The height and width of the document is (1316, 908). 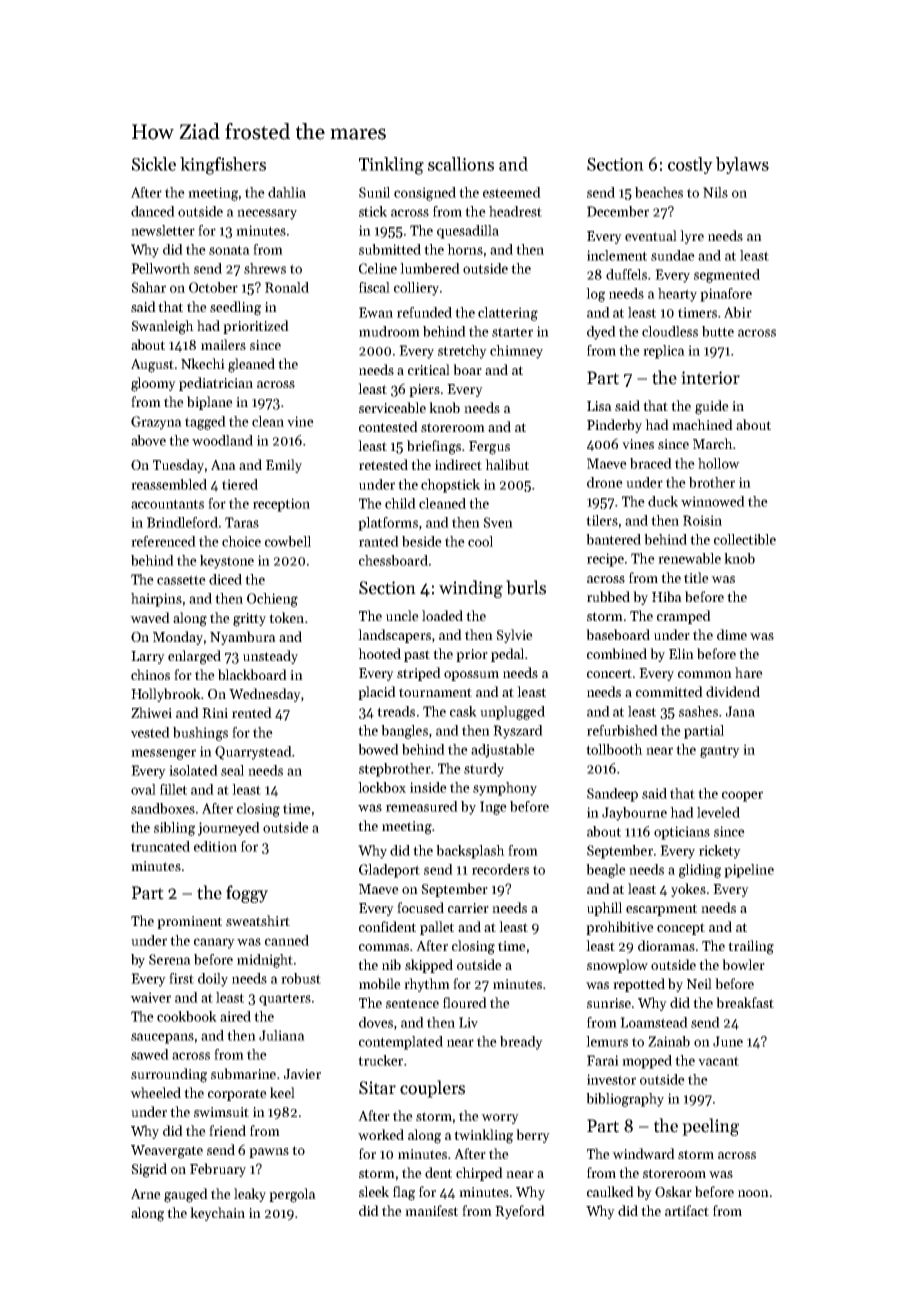 I want to click on segmented, so click(x=727, y=276).
